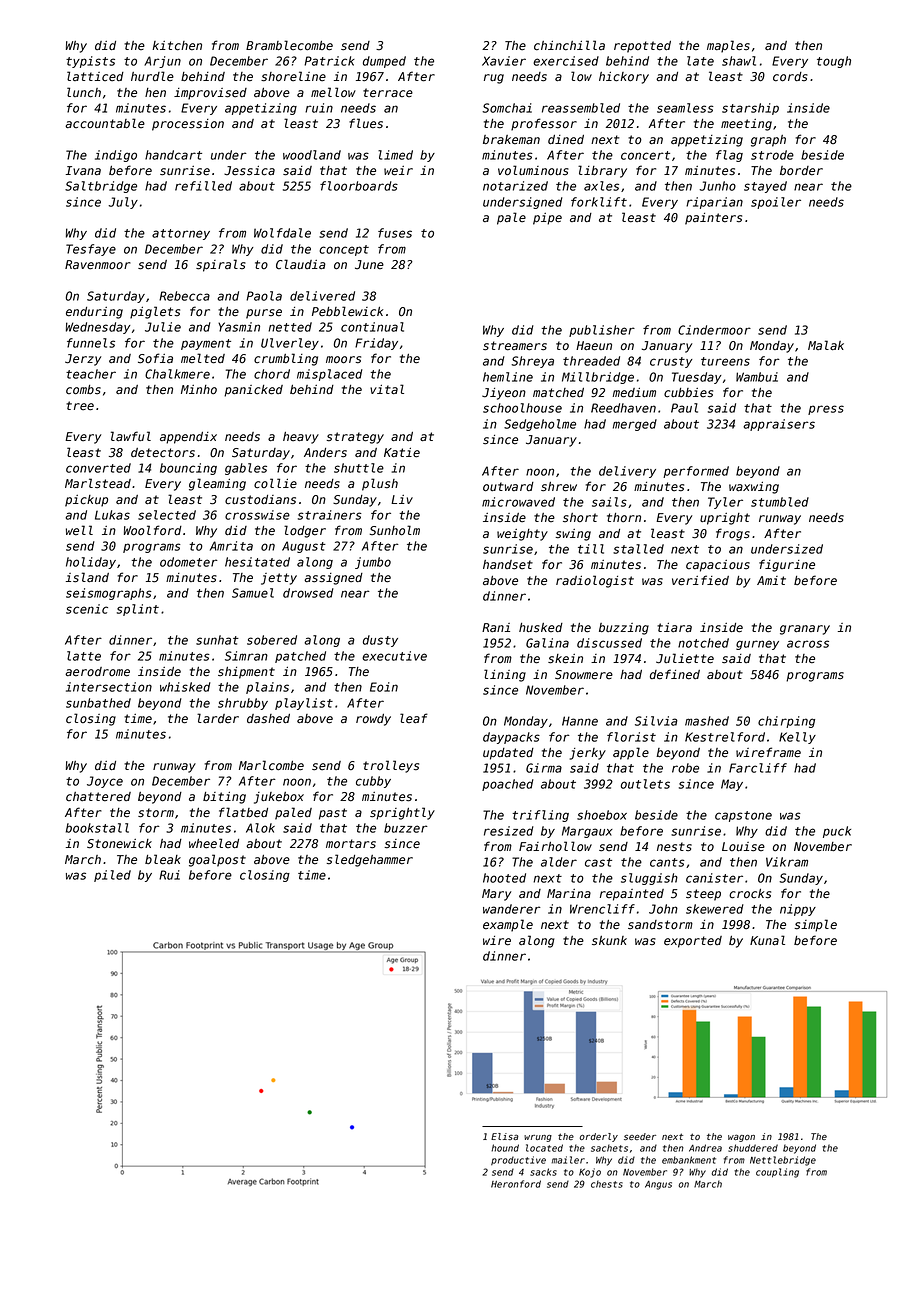  What do you see at coordinates (675, 674) in the screenshot?
I see `defined` at bounding box center [675, 674].
